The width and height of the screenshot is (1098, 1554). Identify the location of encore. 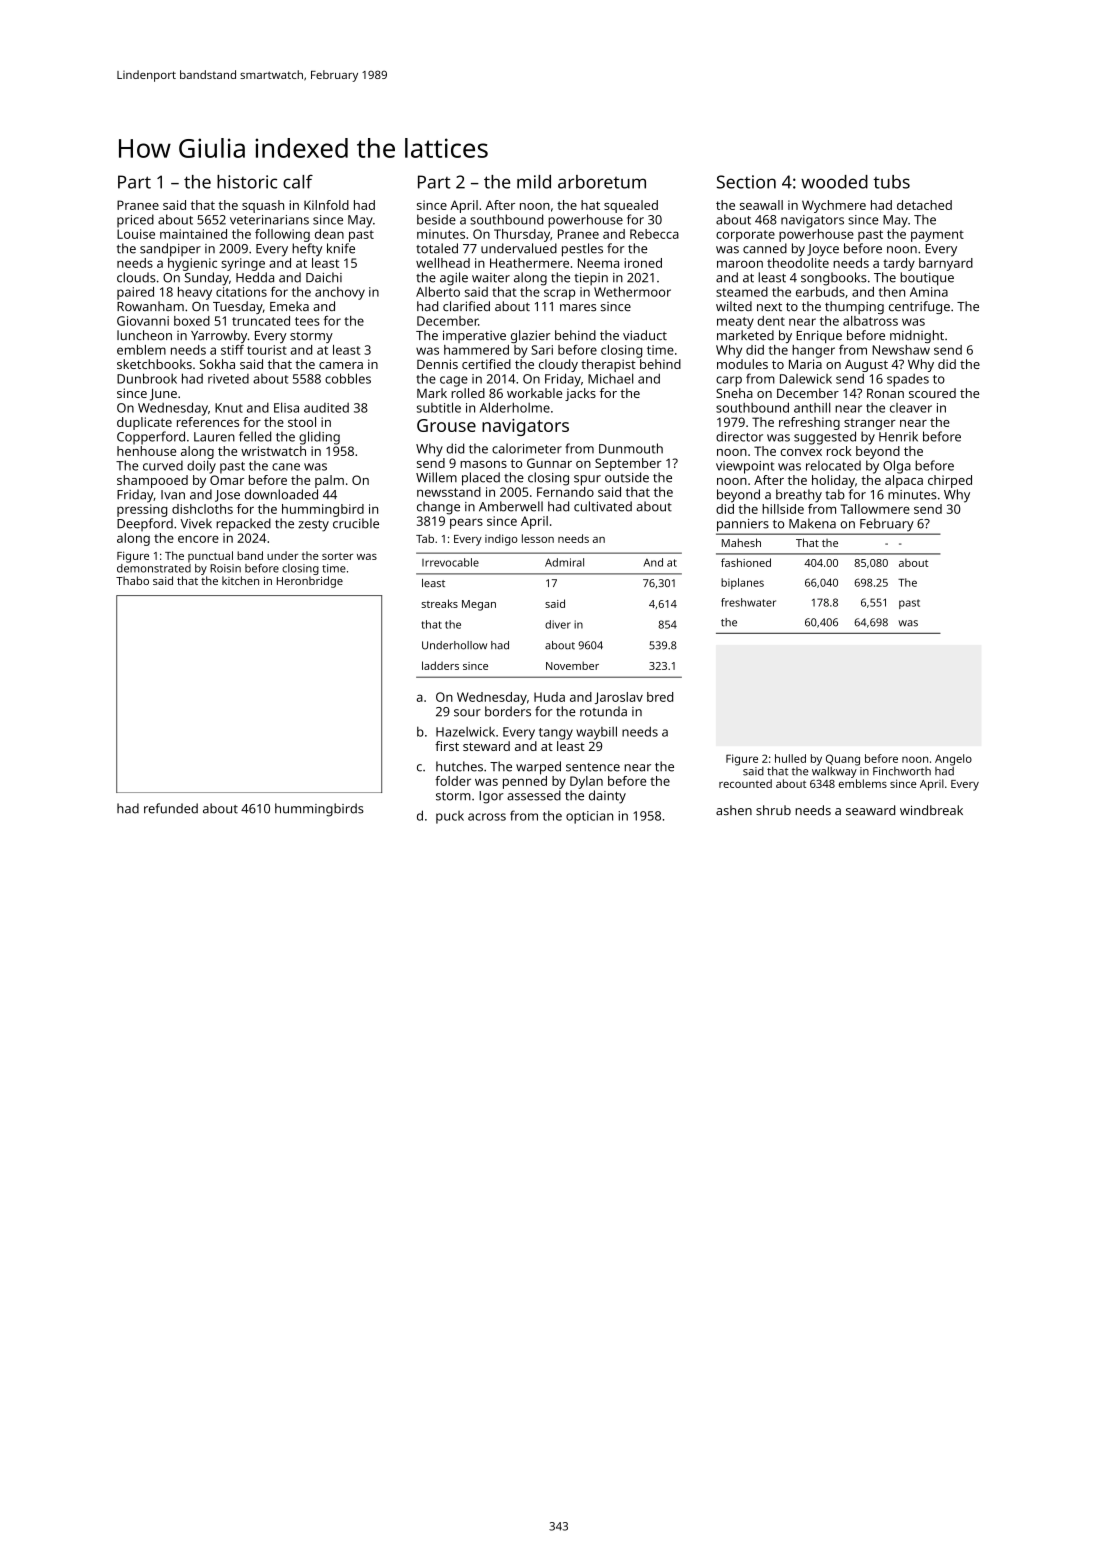
(198, 539).
